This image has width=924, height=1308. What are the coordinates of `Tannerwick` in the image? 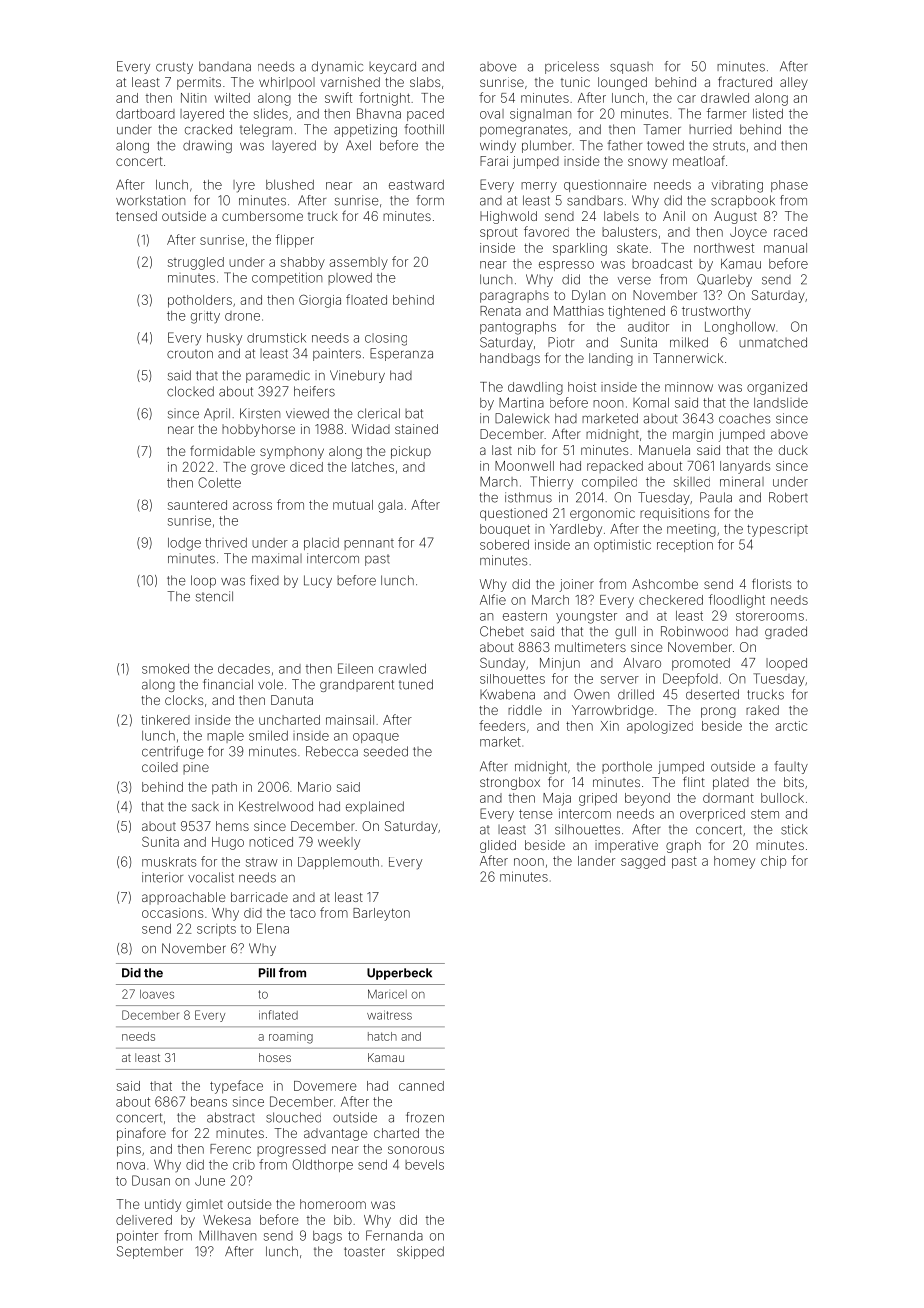 It's located at (688, 358).
